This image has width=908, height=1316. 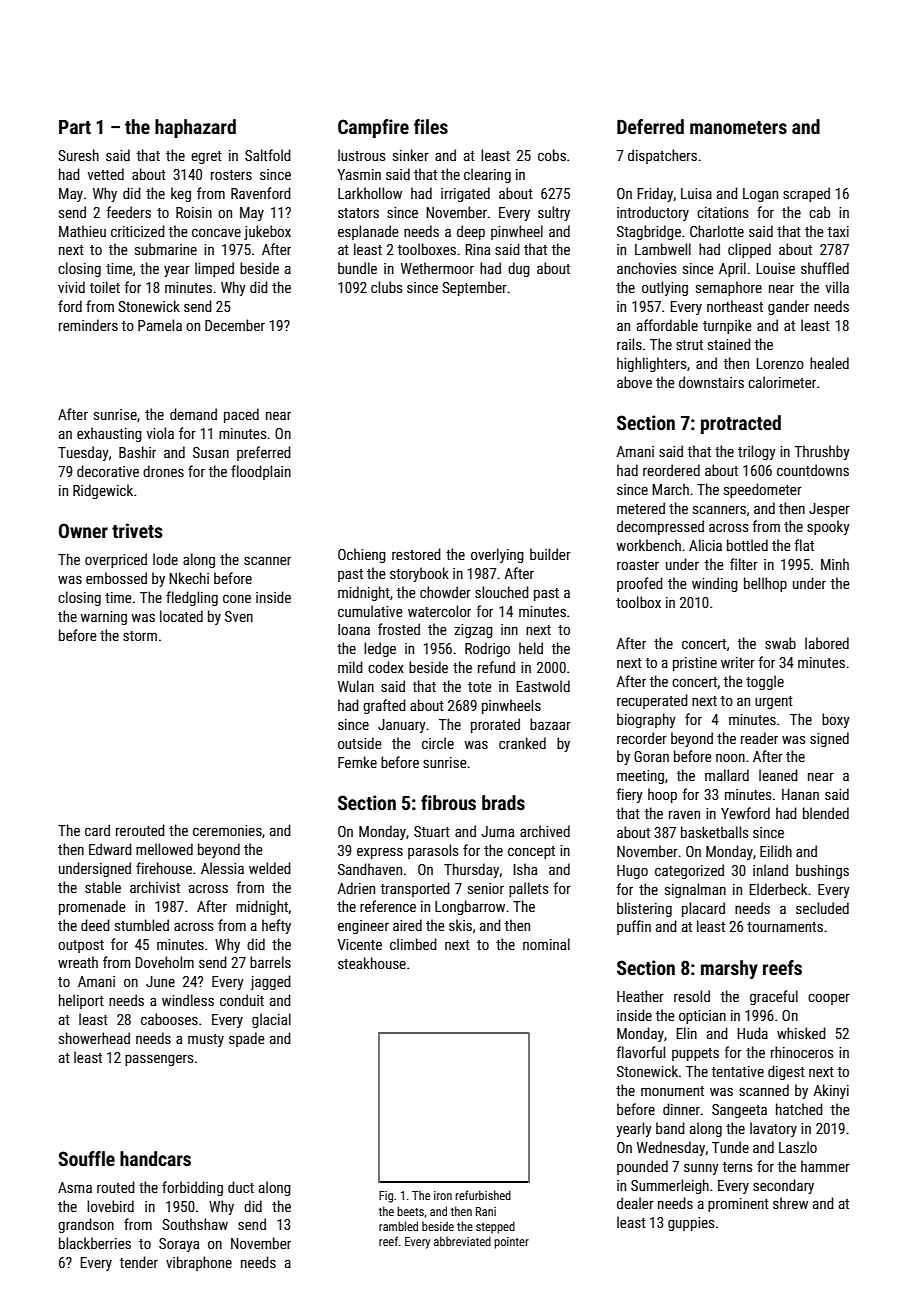 I want to click on Ioana, so click(x=354, y=629).
